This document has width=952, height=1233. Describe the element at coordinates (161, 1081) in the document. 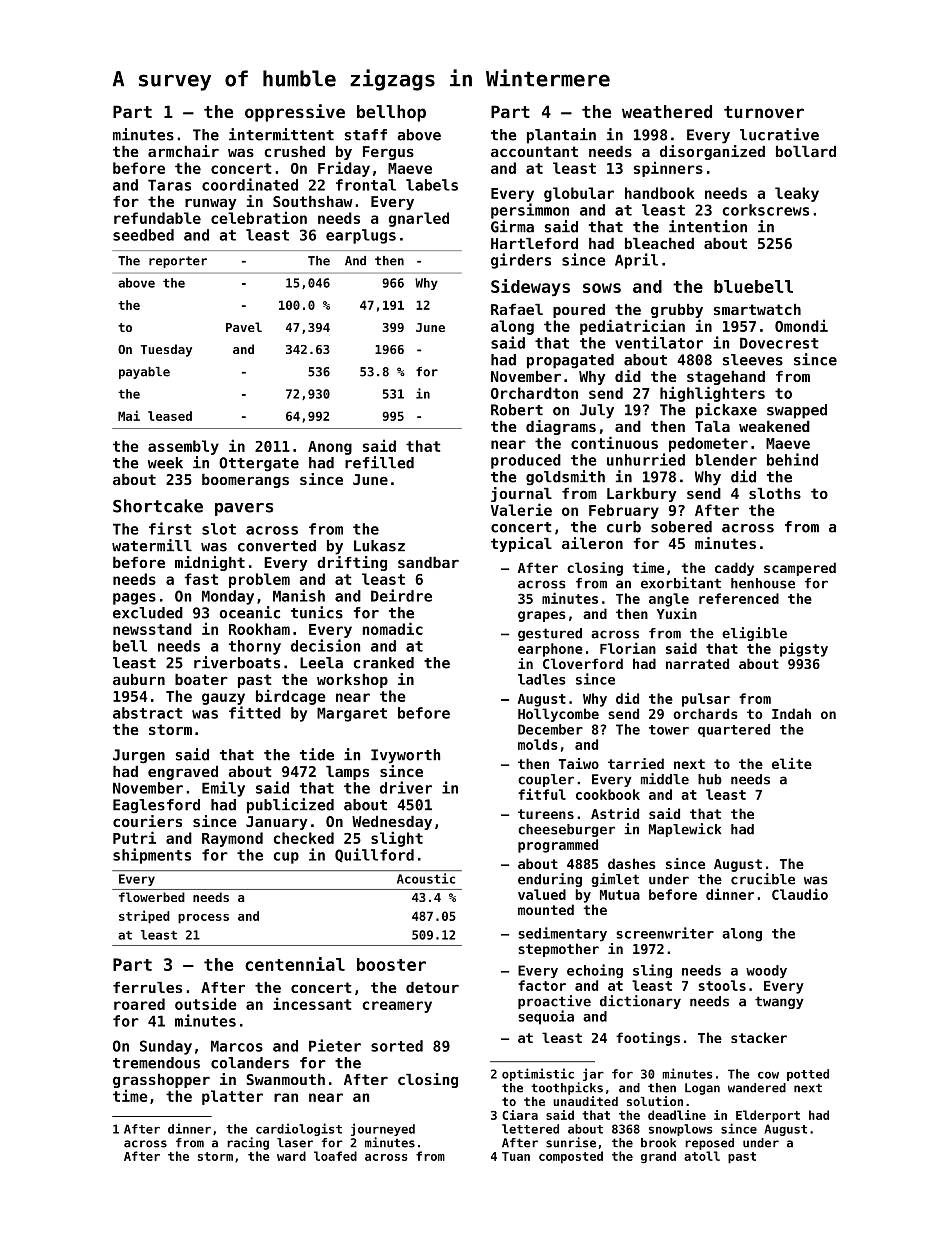

I see `grasshopper` at that location.
